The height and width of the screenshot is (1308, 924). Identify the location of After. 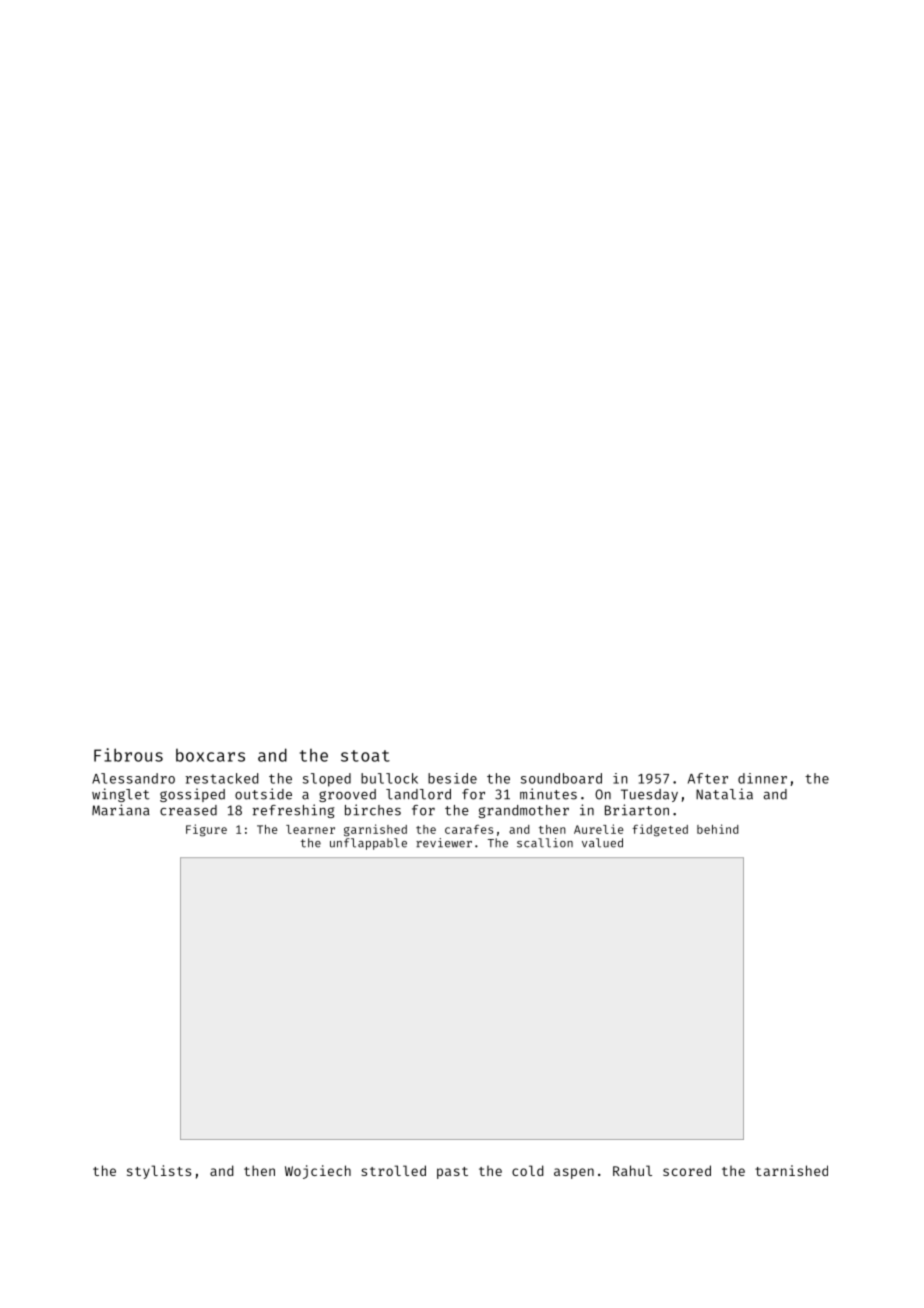
(708, 778).
